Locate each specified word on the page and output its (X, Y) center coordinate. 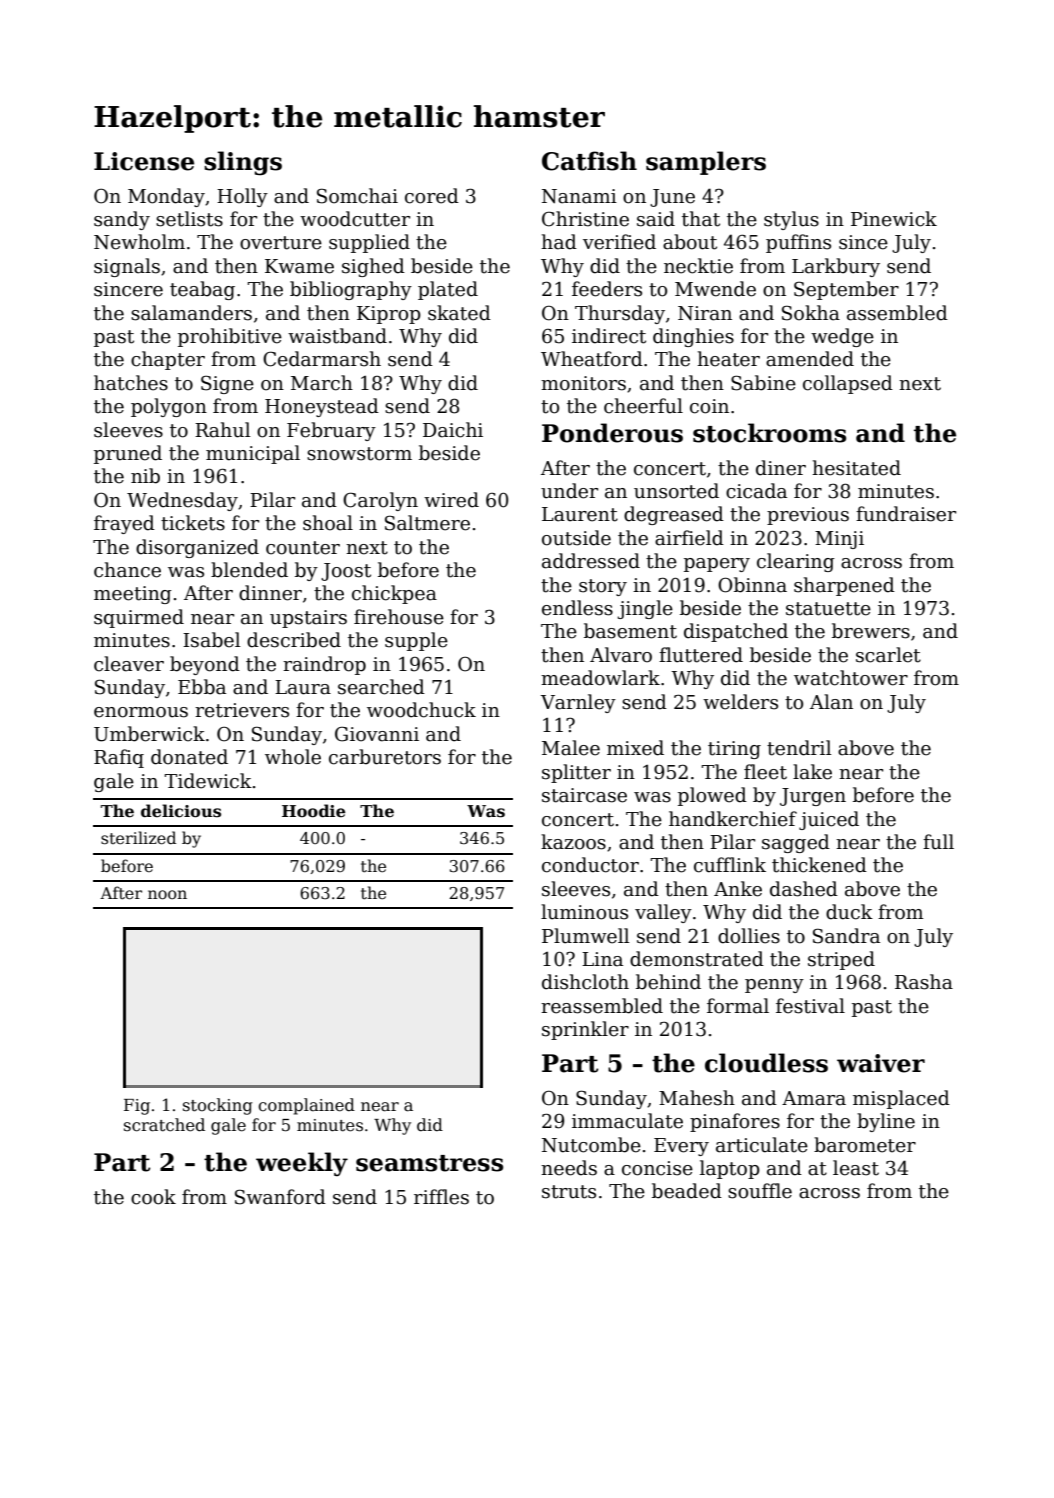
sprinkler (585, 1030)
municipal (253, 454)
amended (810, 359)
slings (243, 163)
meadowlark (600, 678)
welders (740, 702)
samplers (706, 163)
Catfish (589, 161)
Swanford (280, 1197)
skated (459, 313)
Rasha (924, 982)
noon (167, 895)
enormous (141, 712)
